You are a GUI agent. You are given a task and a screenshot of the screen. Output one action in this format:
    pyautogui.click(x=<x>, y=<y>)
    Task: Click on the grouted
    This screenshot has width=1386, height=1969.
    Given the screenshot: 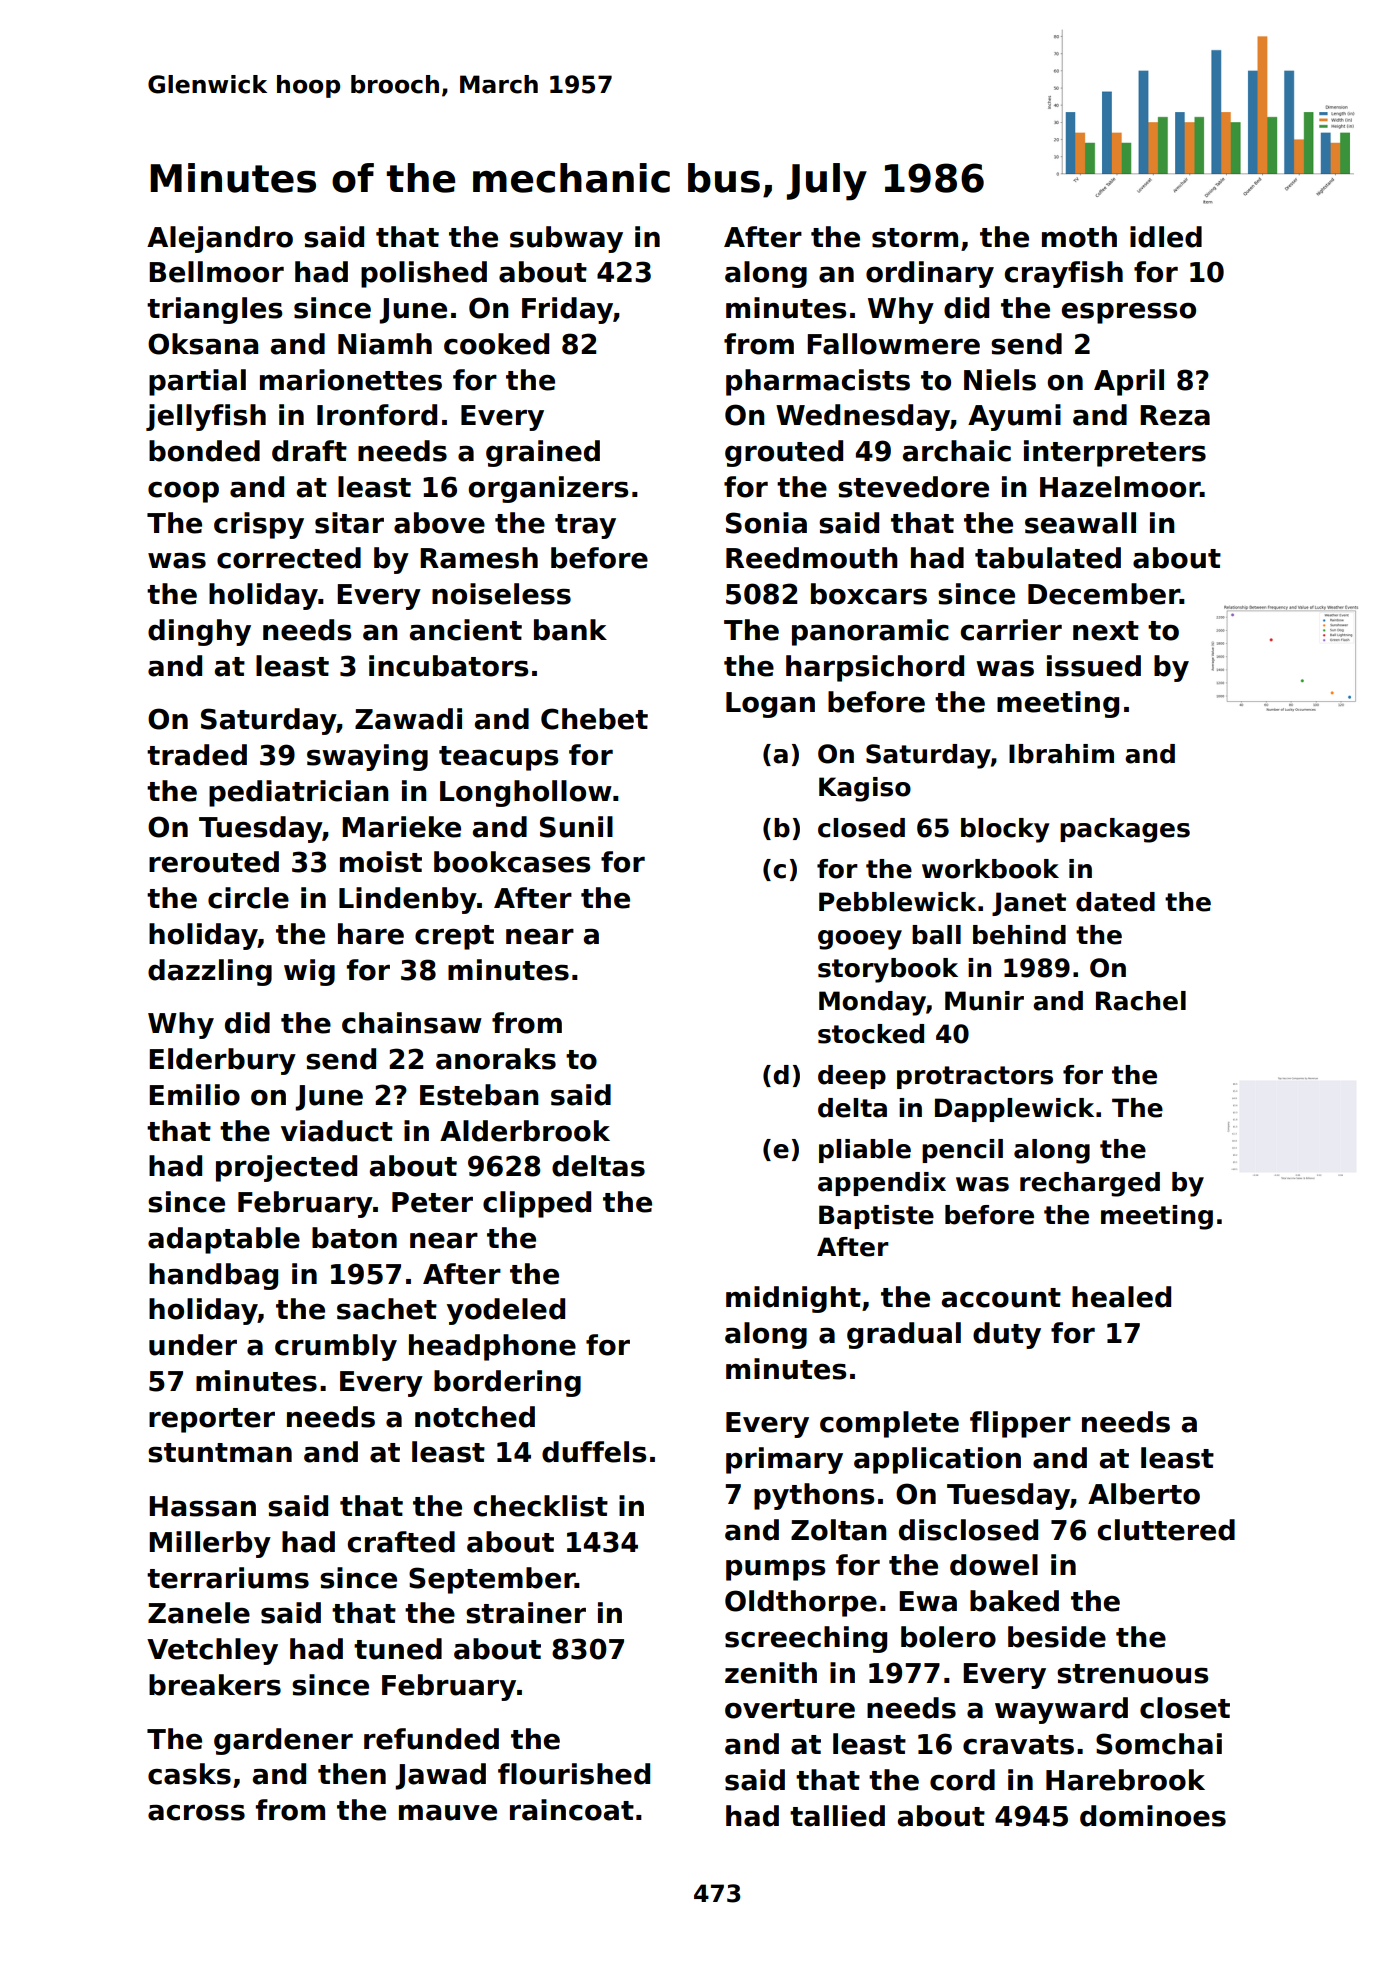 What is the action you would take?
    pyautogui.click(x=784, y=453)
